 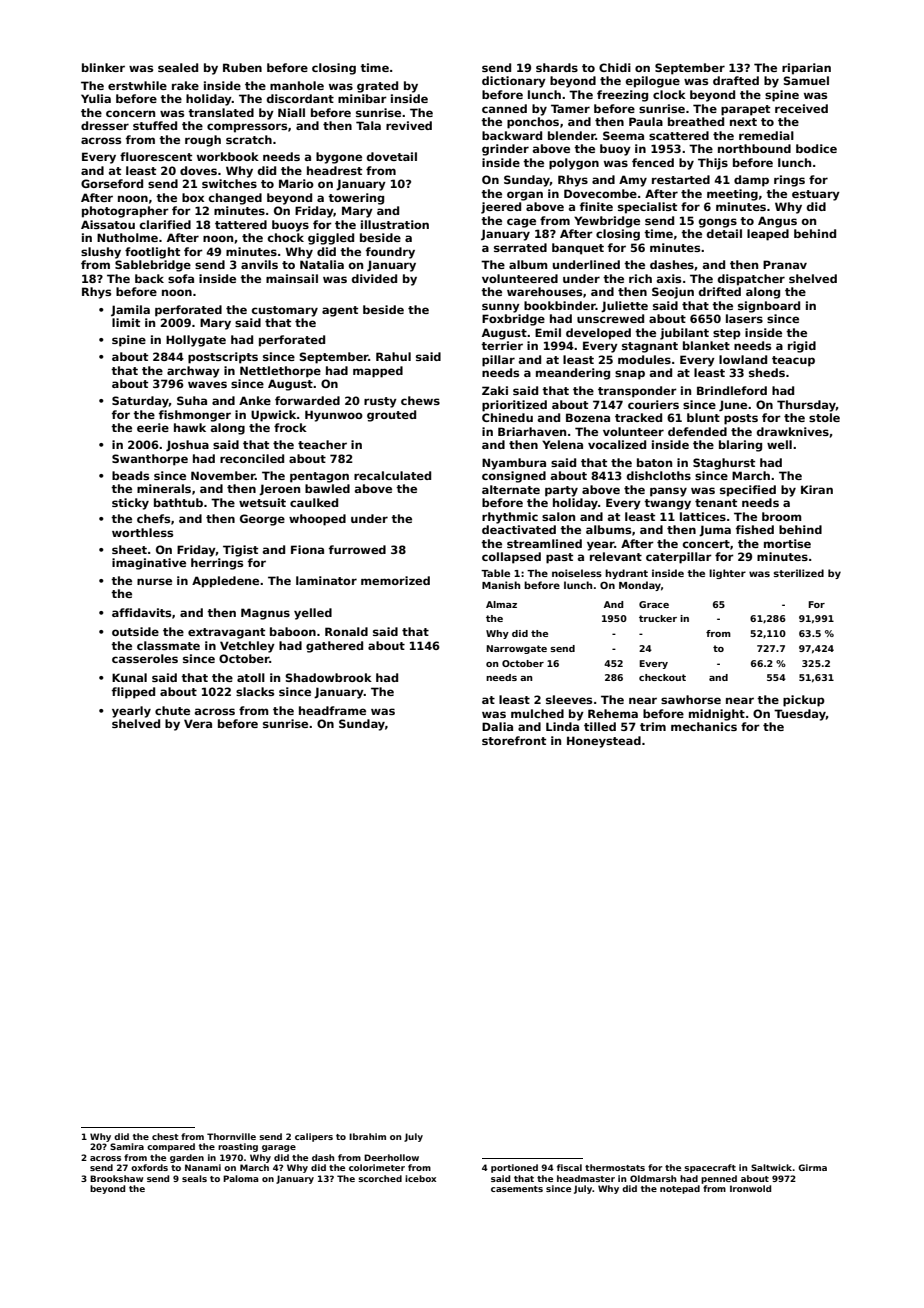 I want to click on slacks, so click(x=255, y=691).
